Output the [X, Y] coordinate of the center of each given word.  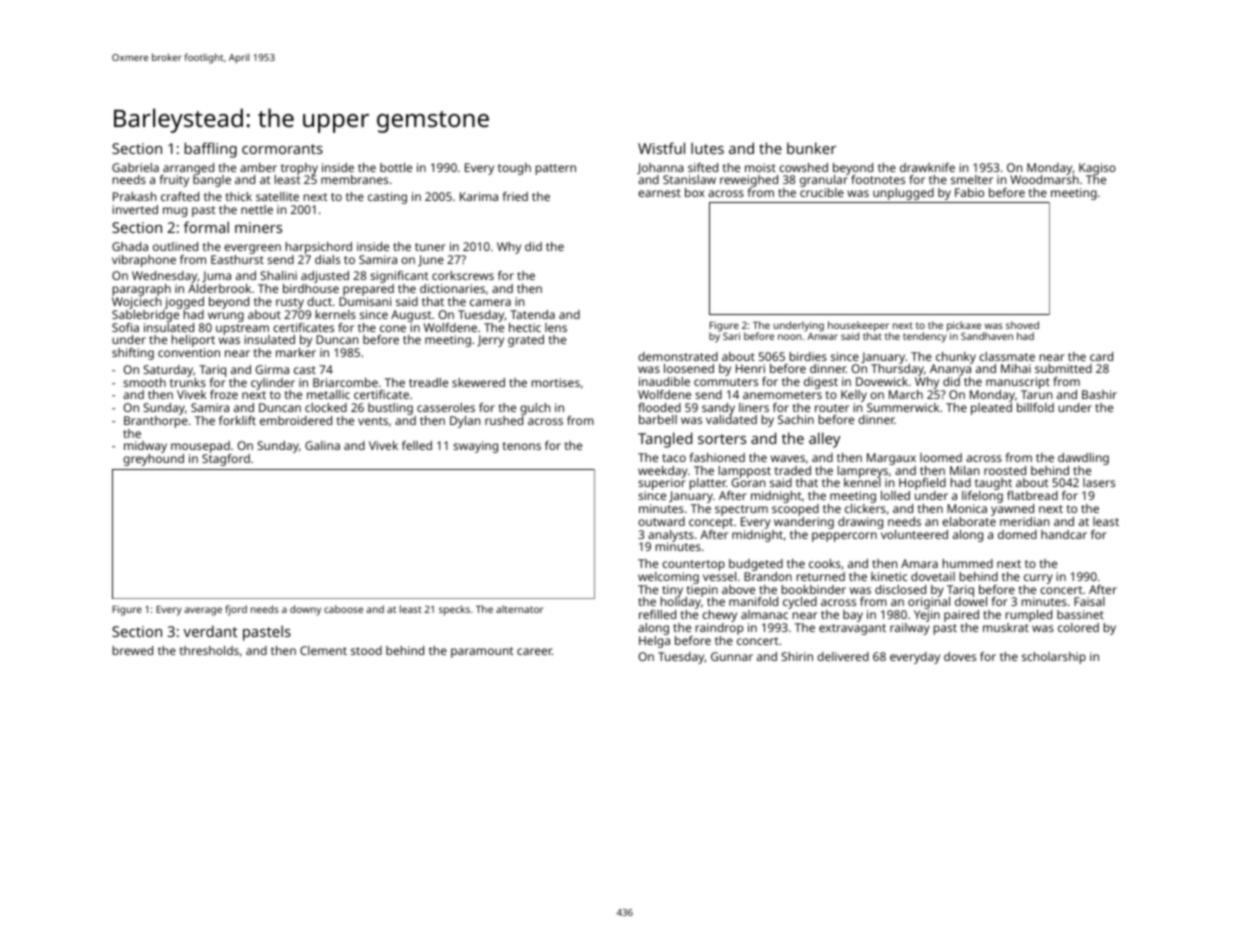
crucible [822, 192]
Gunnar [732, 656]
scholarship [1054, 658]
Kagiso [1097, 169]
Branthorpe [156, 422]
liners [754, 407]
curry [1038, 579]
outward [661, 521]
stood [366, 650]
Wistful [661, 148]
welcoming [668, 578]
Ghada [130, 246]
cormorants [282, 149]
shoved [1022, 325]
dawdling [1083, 459]
